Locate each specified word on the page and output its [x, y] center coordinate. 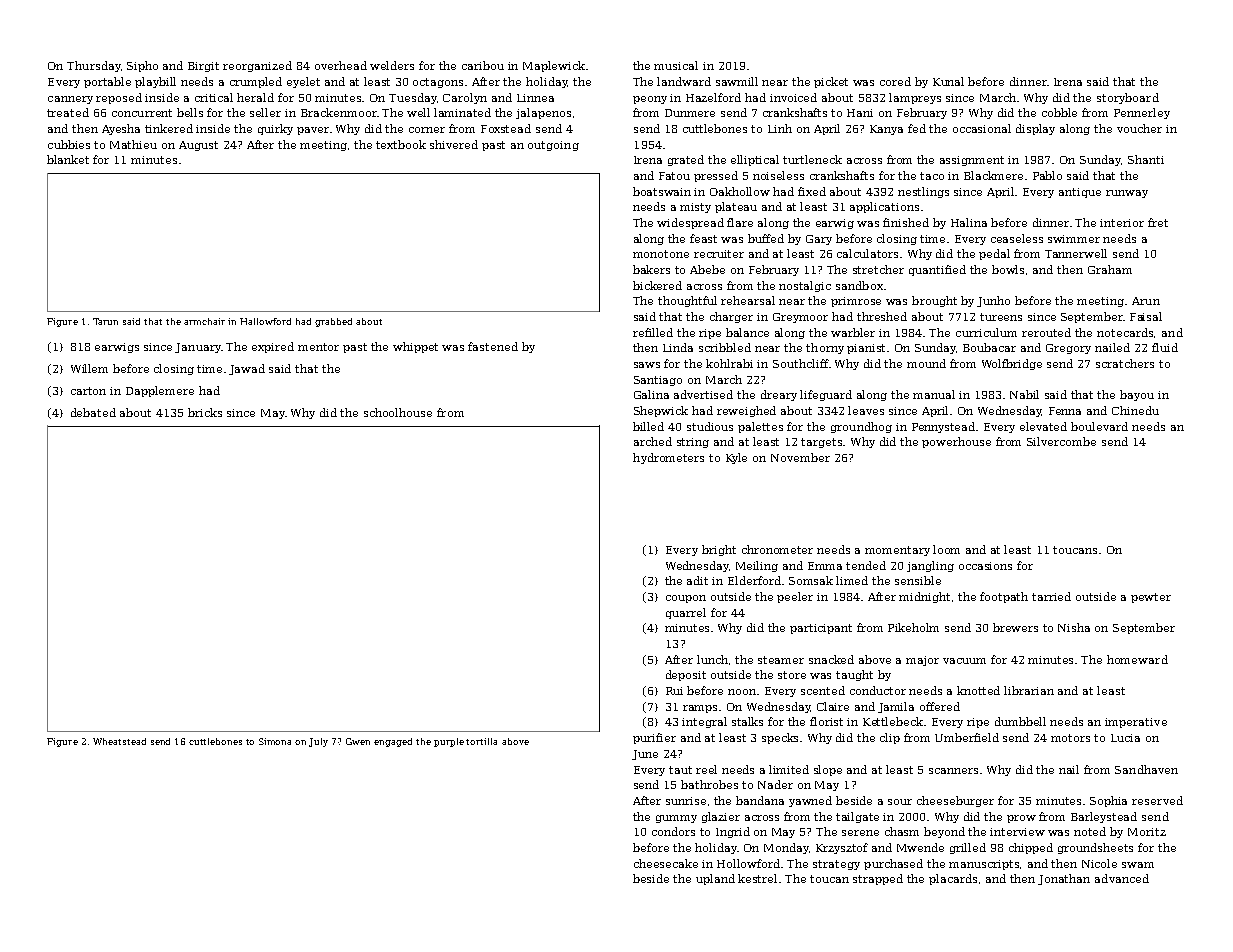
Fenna [1065, 411]
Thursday [94, 66]
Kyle [736, 458]
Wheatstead [119, 741]
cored [895, 81]
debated [93, 412]
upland [715, 879]
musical [676, 65]
